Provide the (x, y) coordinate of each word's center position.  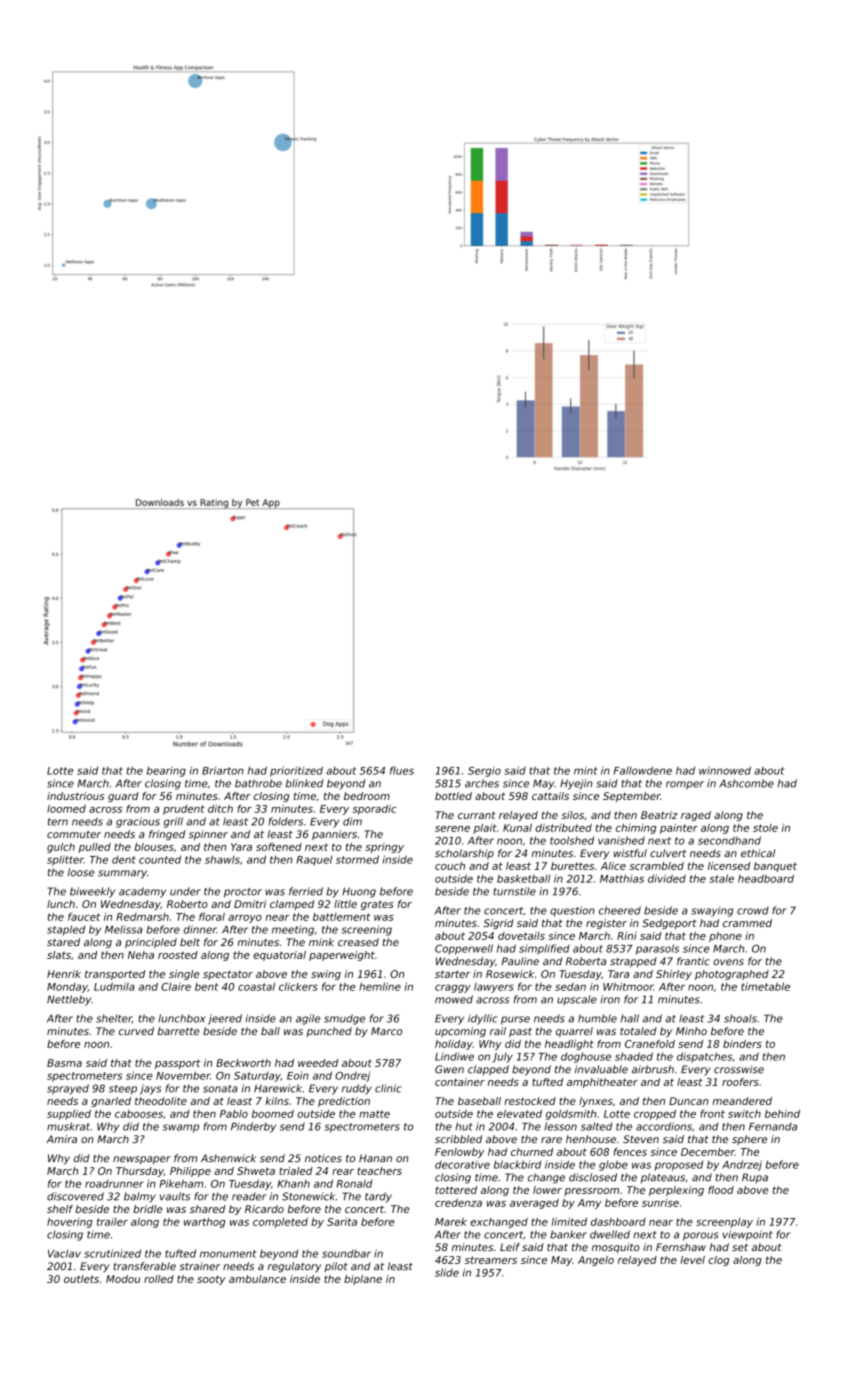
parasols (657, 949)
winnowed (725, 770)
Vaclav (64, 1253)
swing (326, 975)
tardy (378, 1197)
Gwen (449, 1069)
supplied (69, 1115)
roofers (740, 1082)
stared (63, 942)
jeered (225, 1019)
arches (482, 783)
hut (464, 1126)
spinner (208, 835)
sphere (749, 1140)
